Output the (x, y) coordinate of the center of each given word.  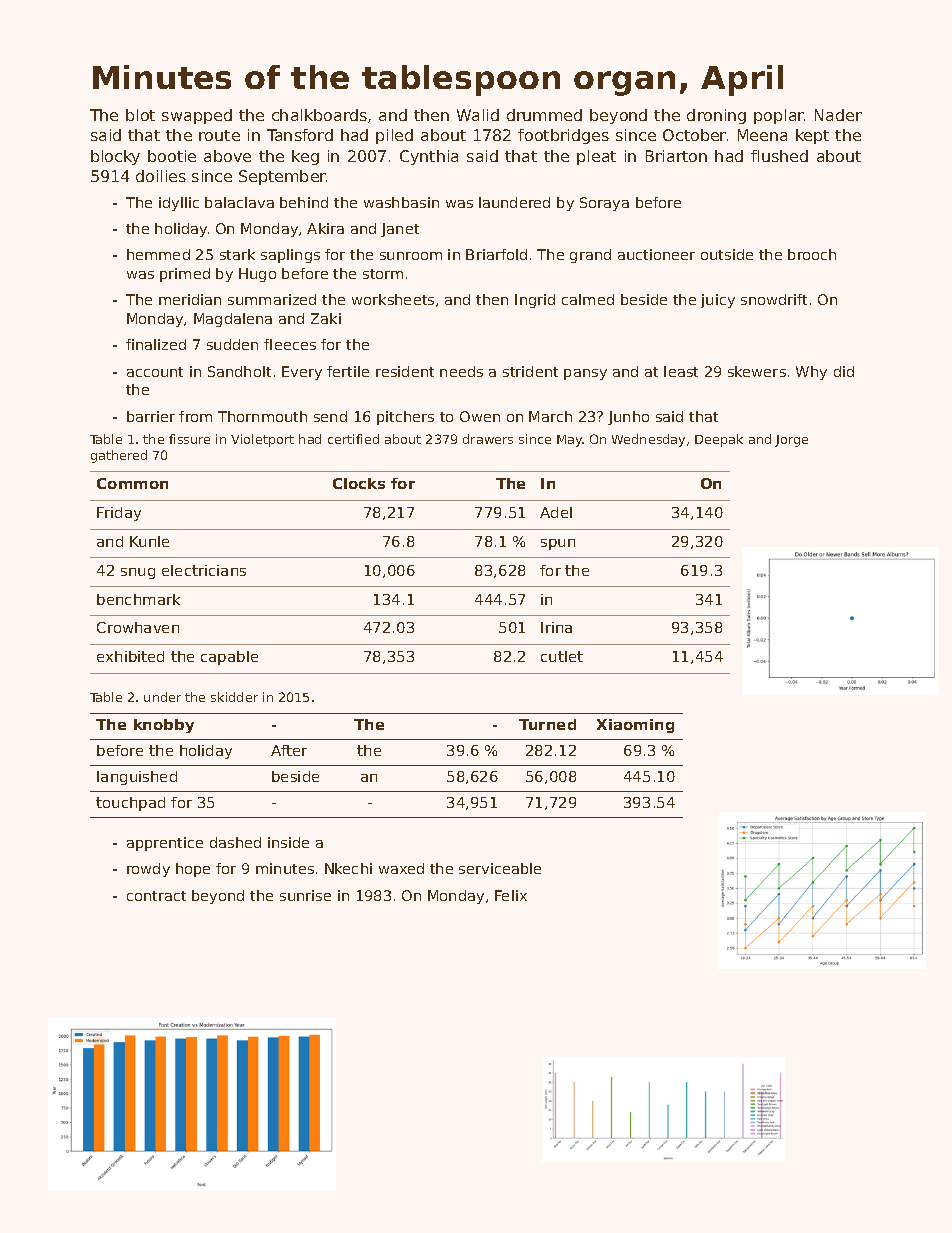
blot (140, 115)
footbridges (563, 136)
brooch (812, 254)
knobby (164, 726)
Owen (480, 416)
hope (193, 870)
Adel (556, 512)
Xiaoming (635, 726)
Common (132, 483)
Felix (511, 895)
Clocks (359, 483)
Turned (547, 724)
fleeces (290, 344)
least (681, 371)
